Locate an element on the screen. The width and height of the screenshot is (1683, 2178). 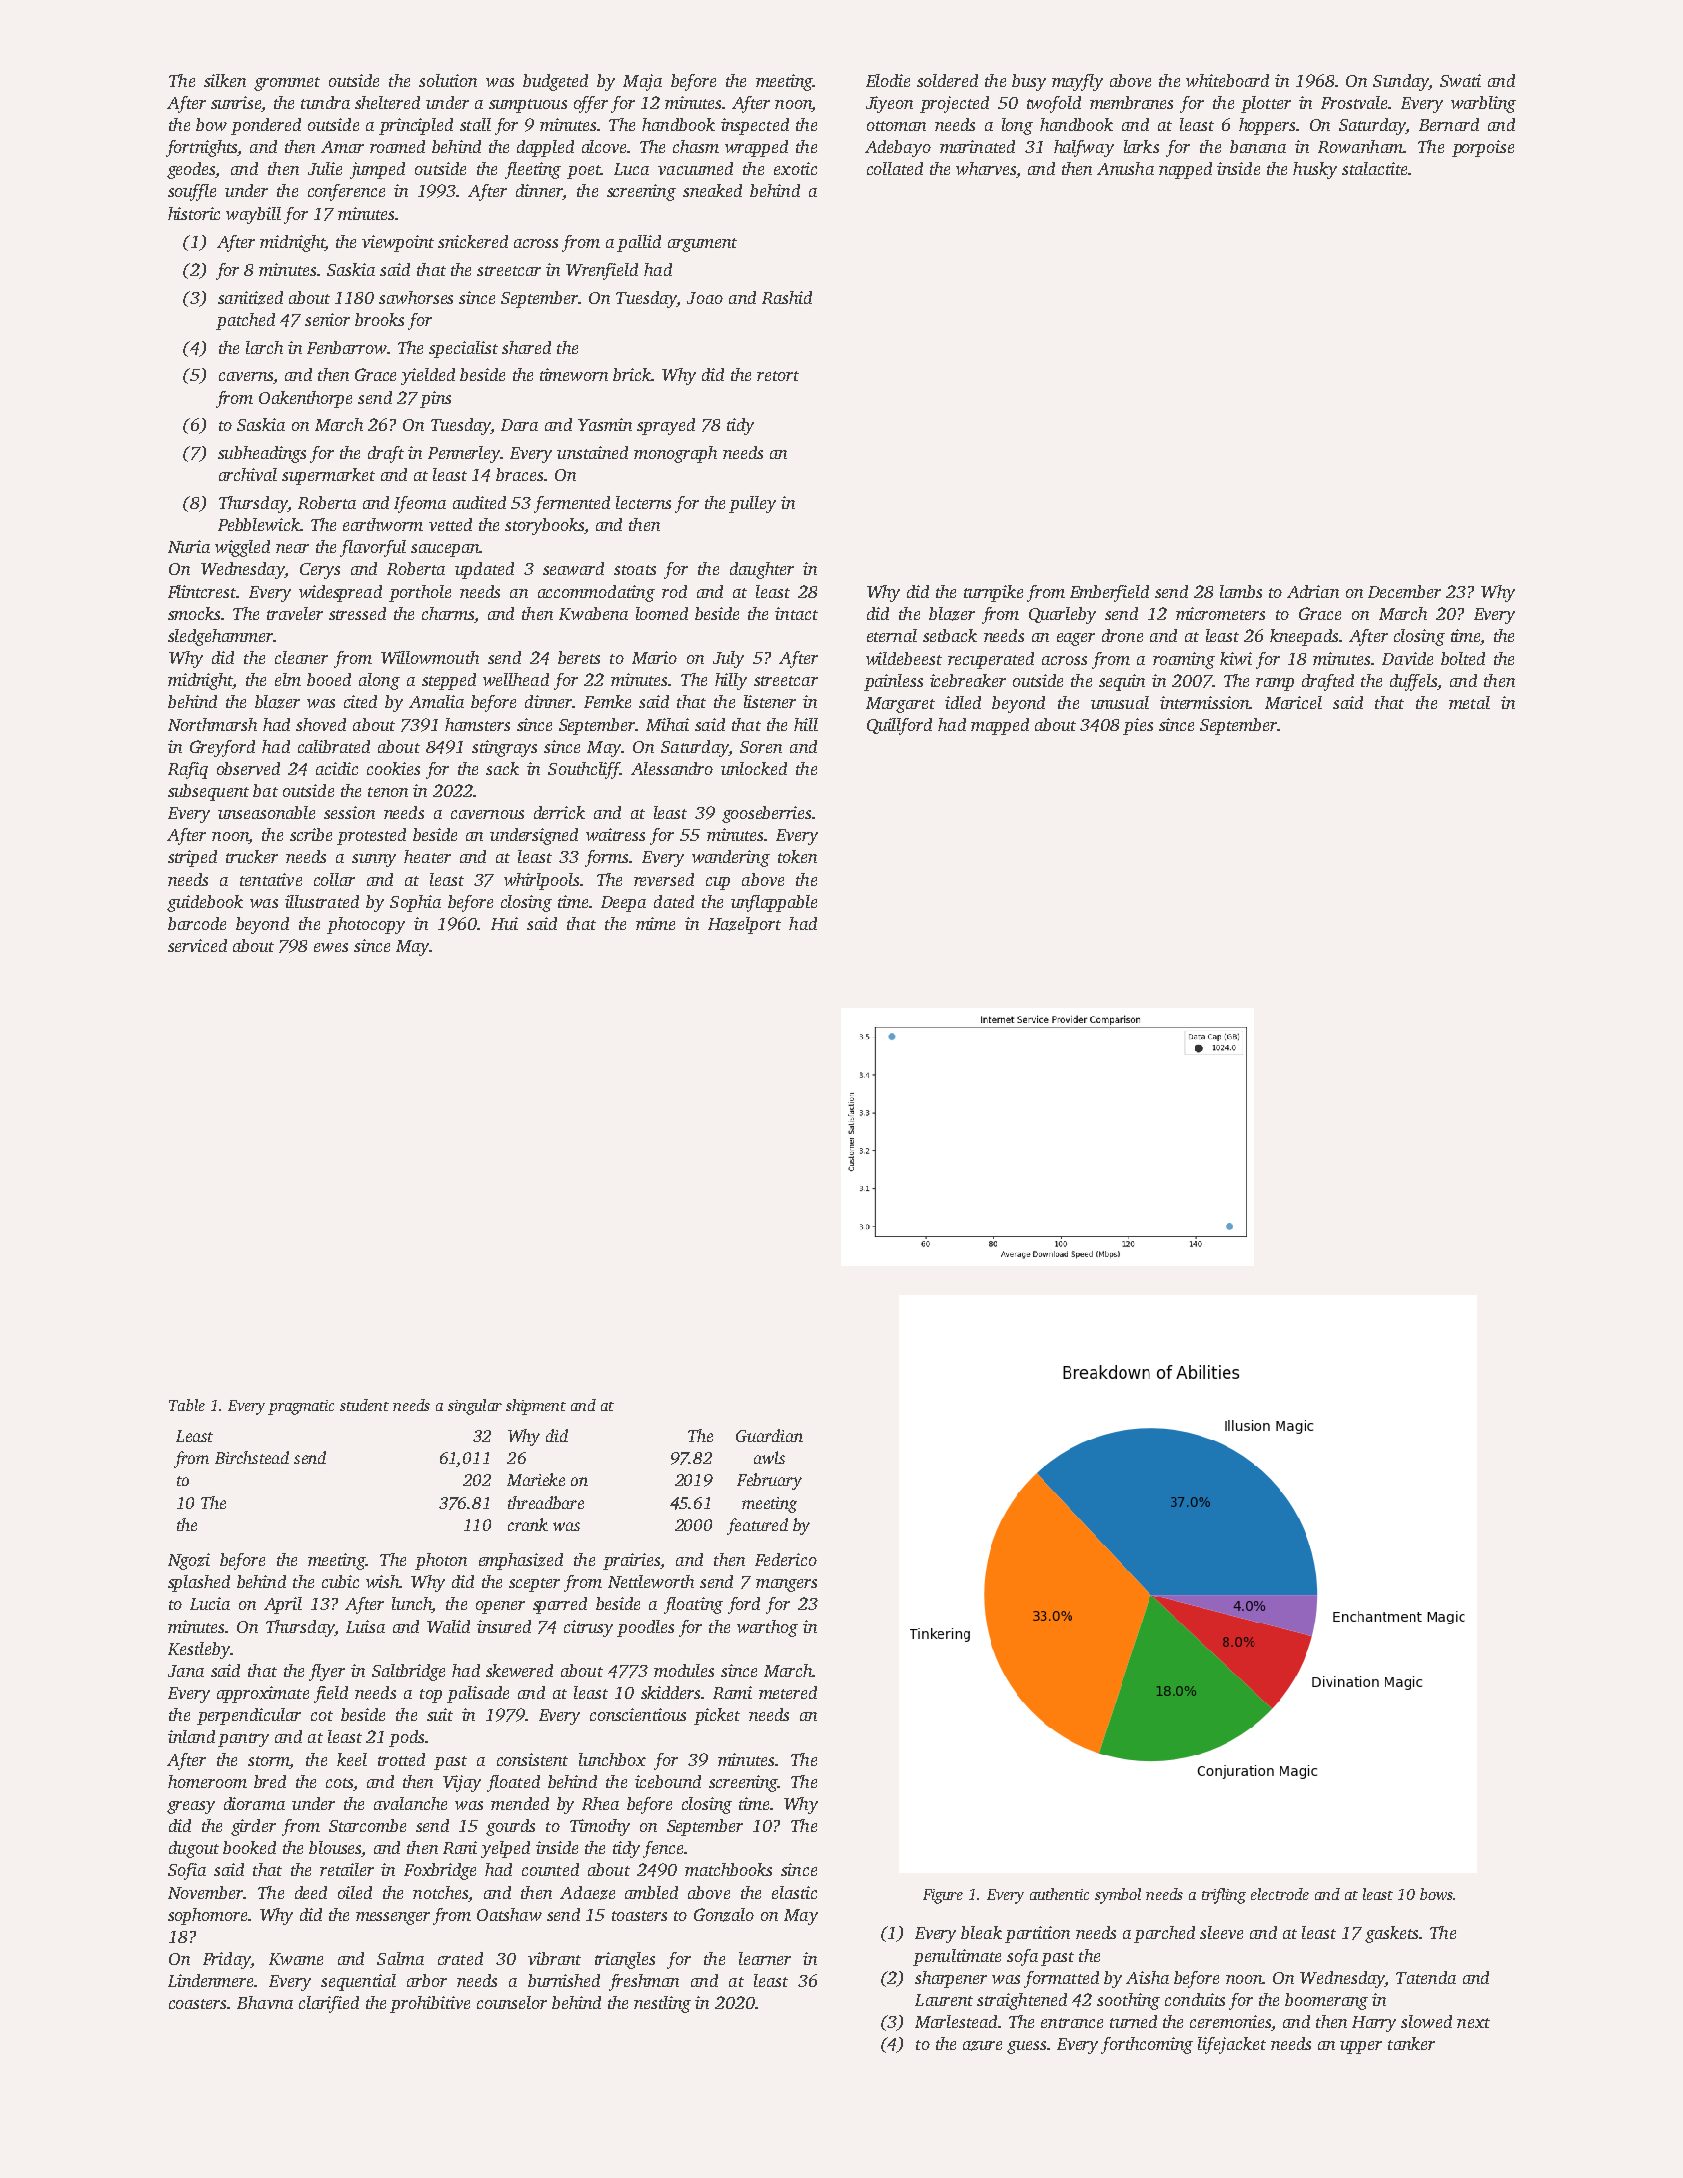
student is located at coordinates (364, 1405).
